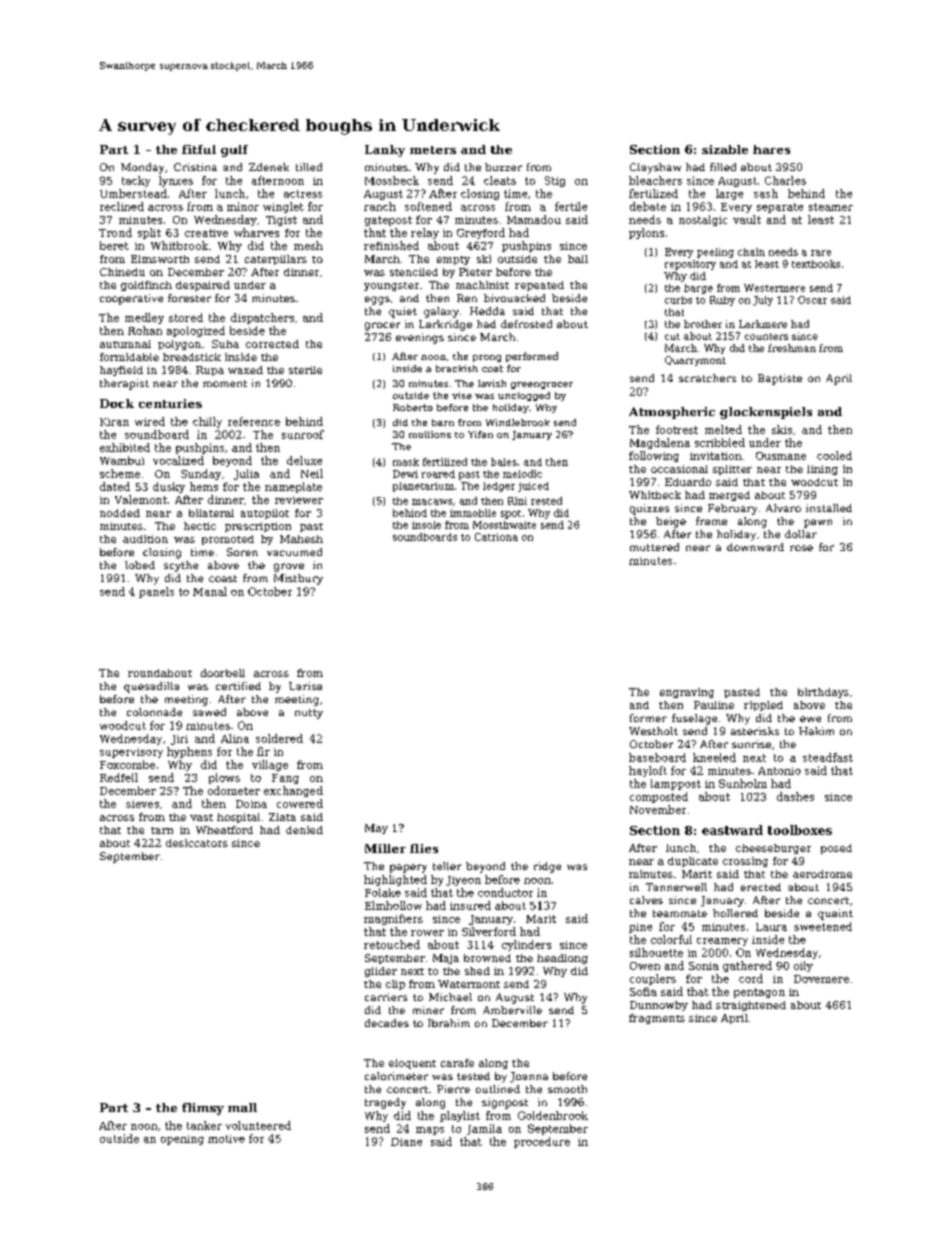 The height and width of the screenshot is (1233, 952). I want to click on Diane, so click(406, 1142).
